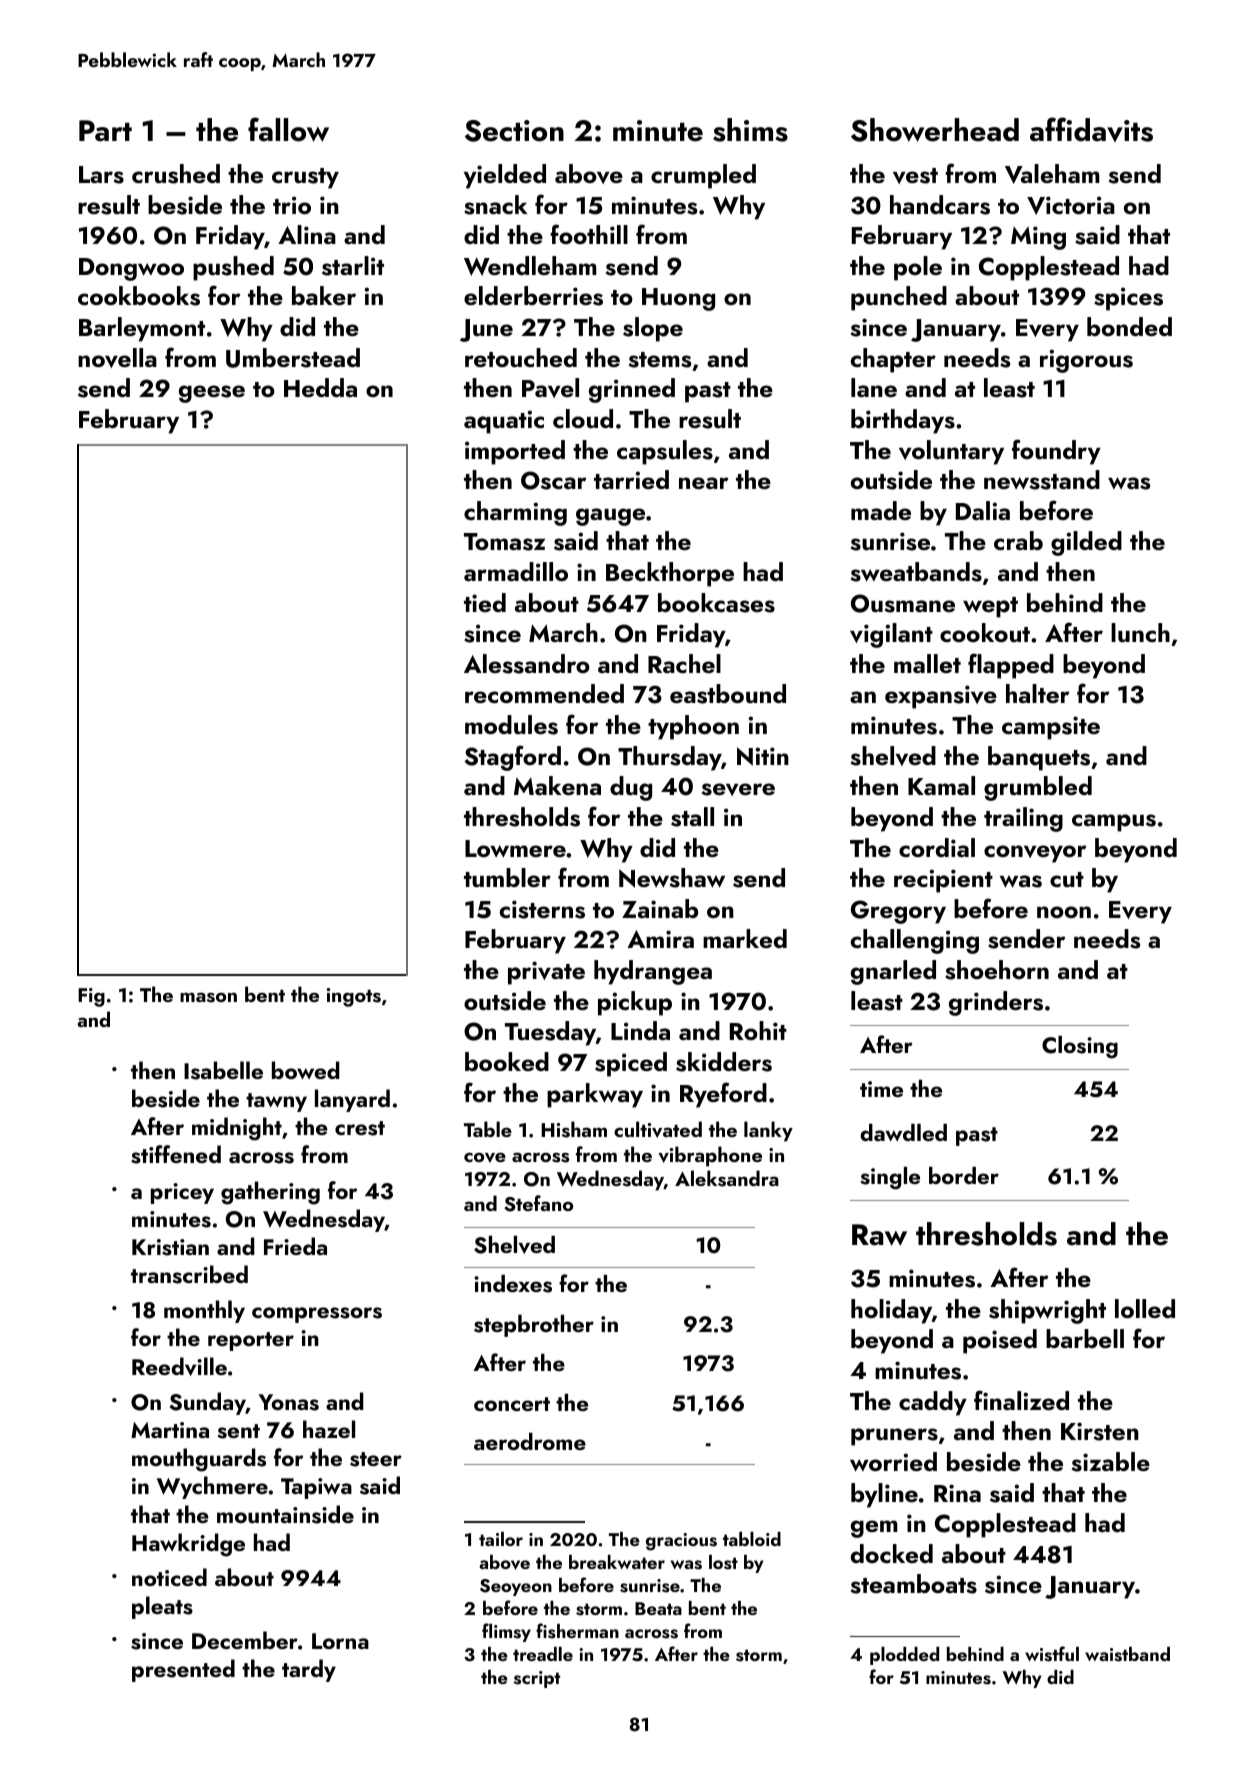 The width and height of the screenshot is (1258, 1779). Describe the element at coordinates (270, 1193) in the screenshot. I see `gathering` at that location.
